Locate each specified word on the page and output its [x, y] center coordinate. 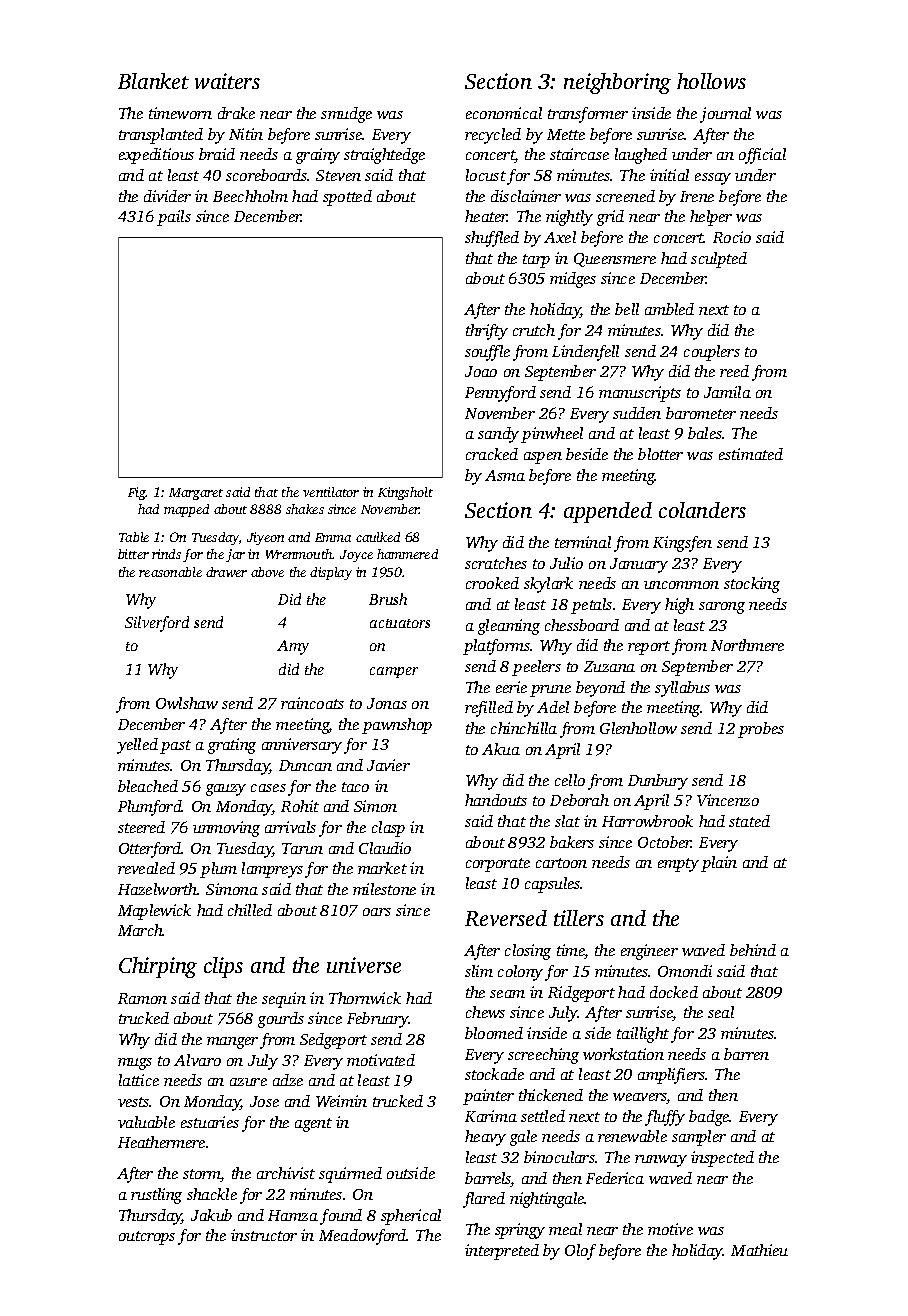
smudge [346, 115]
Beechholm [250, 196]
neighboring [617, 83]
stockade [494, 1074]
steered [141, 827]
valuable [146, 1122]
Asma [505, 475]
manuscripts [640, 394]
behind [753, 950]
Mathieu [759, 1250]
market [382, 868]
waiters [227, 81]
